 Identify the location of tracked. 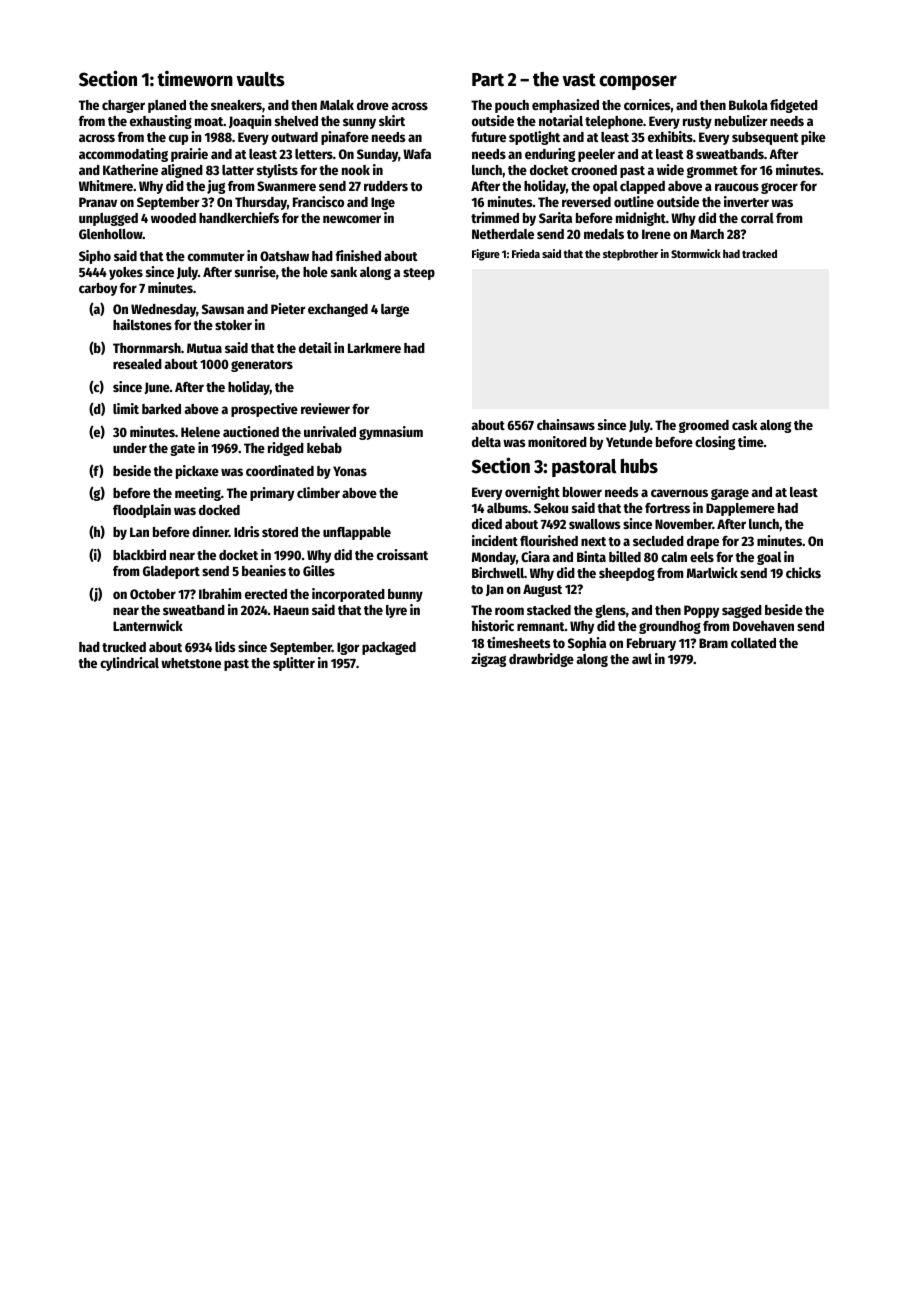
(759, 253).
